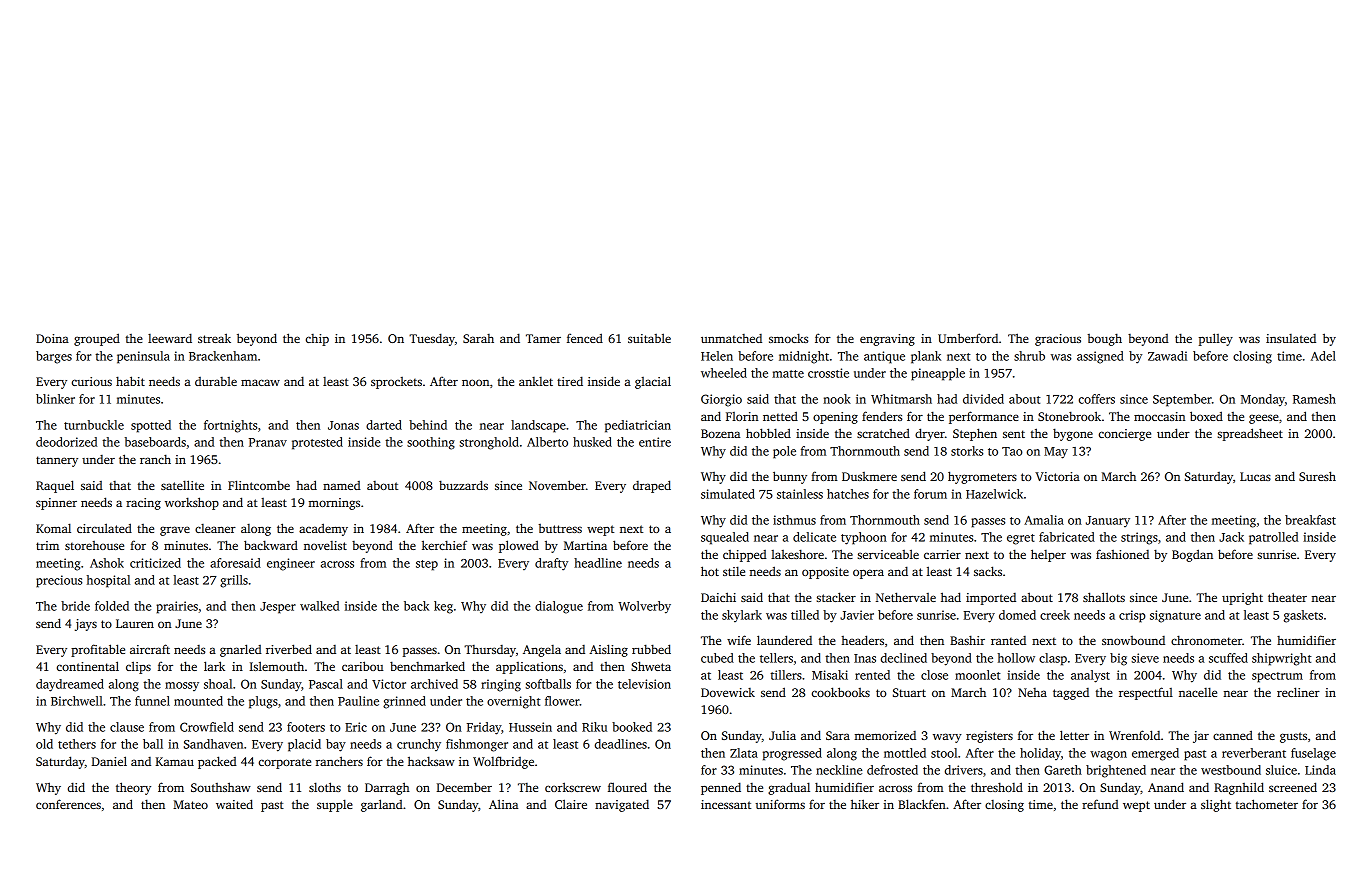 The width and height of the page is (1372, 887). What do you see at coordinates (1255, 476) in the page?
I see `Lucas` at bounding box center [1255, 476].
